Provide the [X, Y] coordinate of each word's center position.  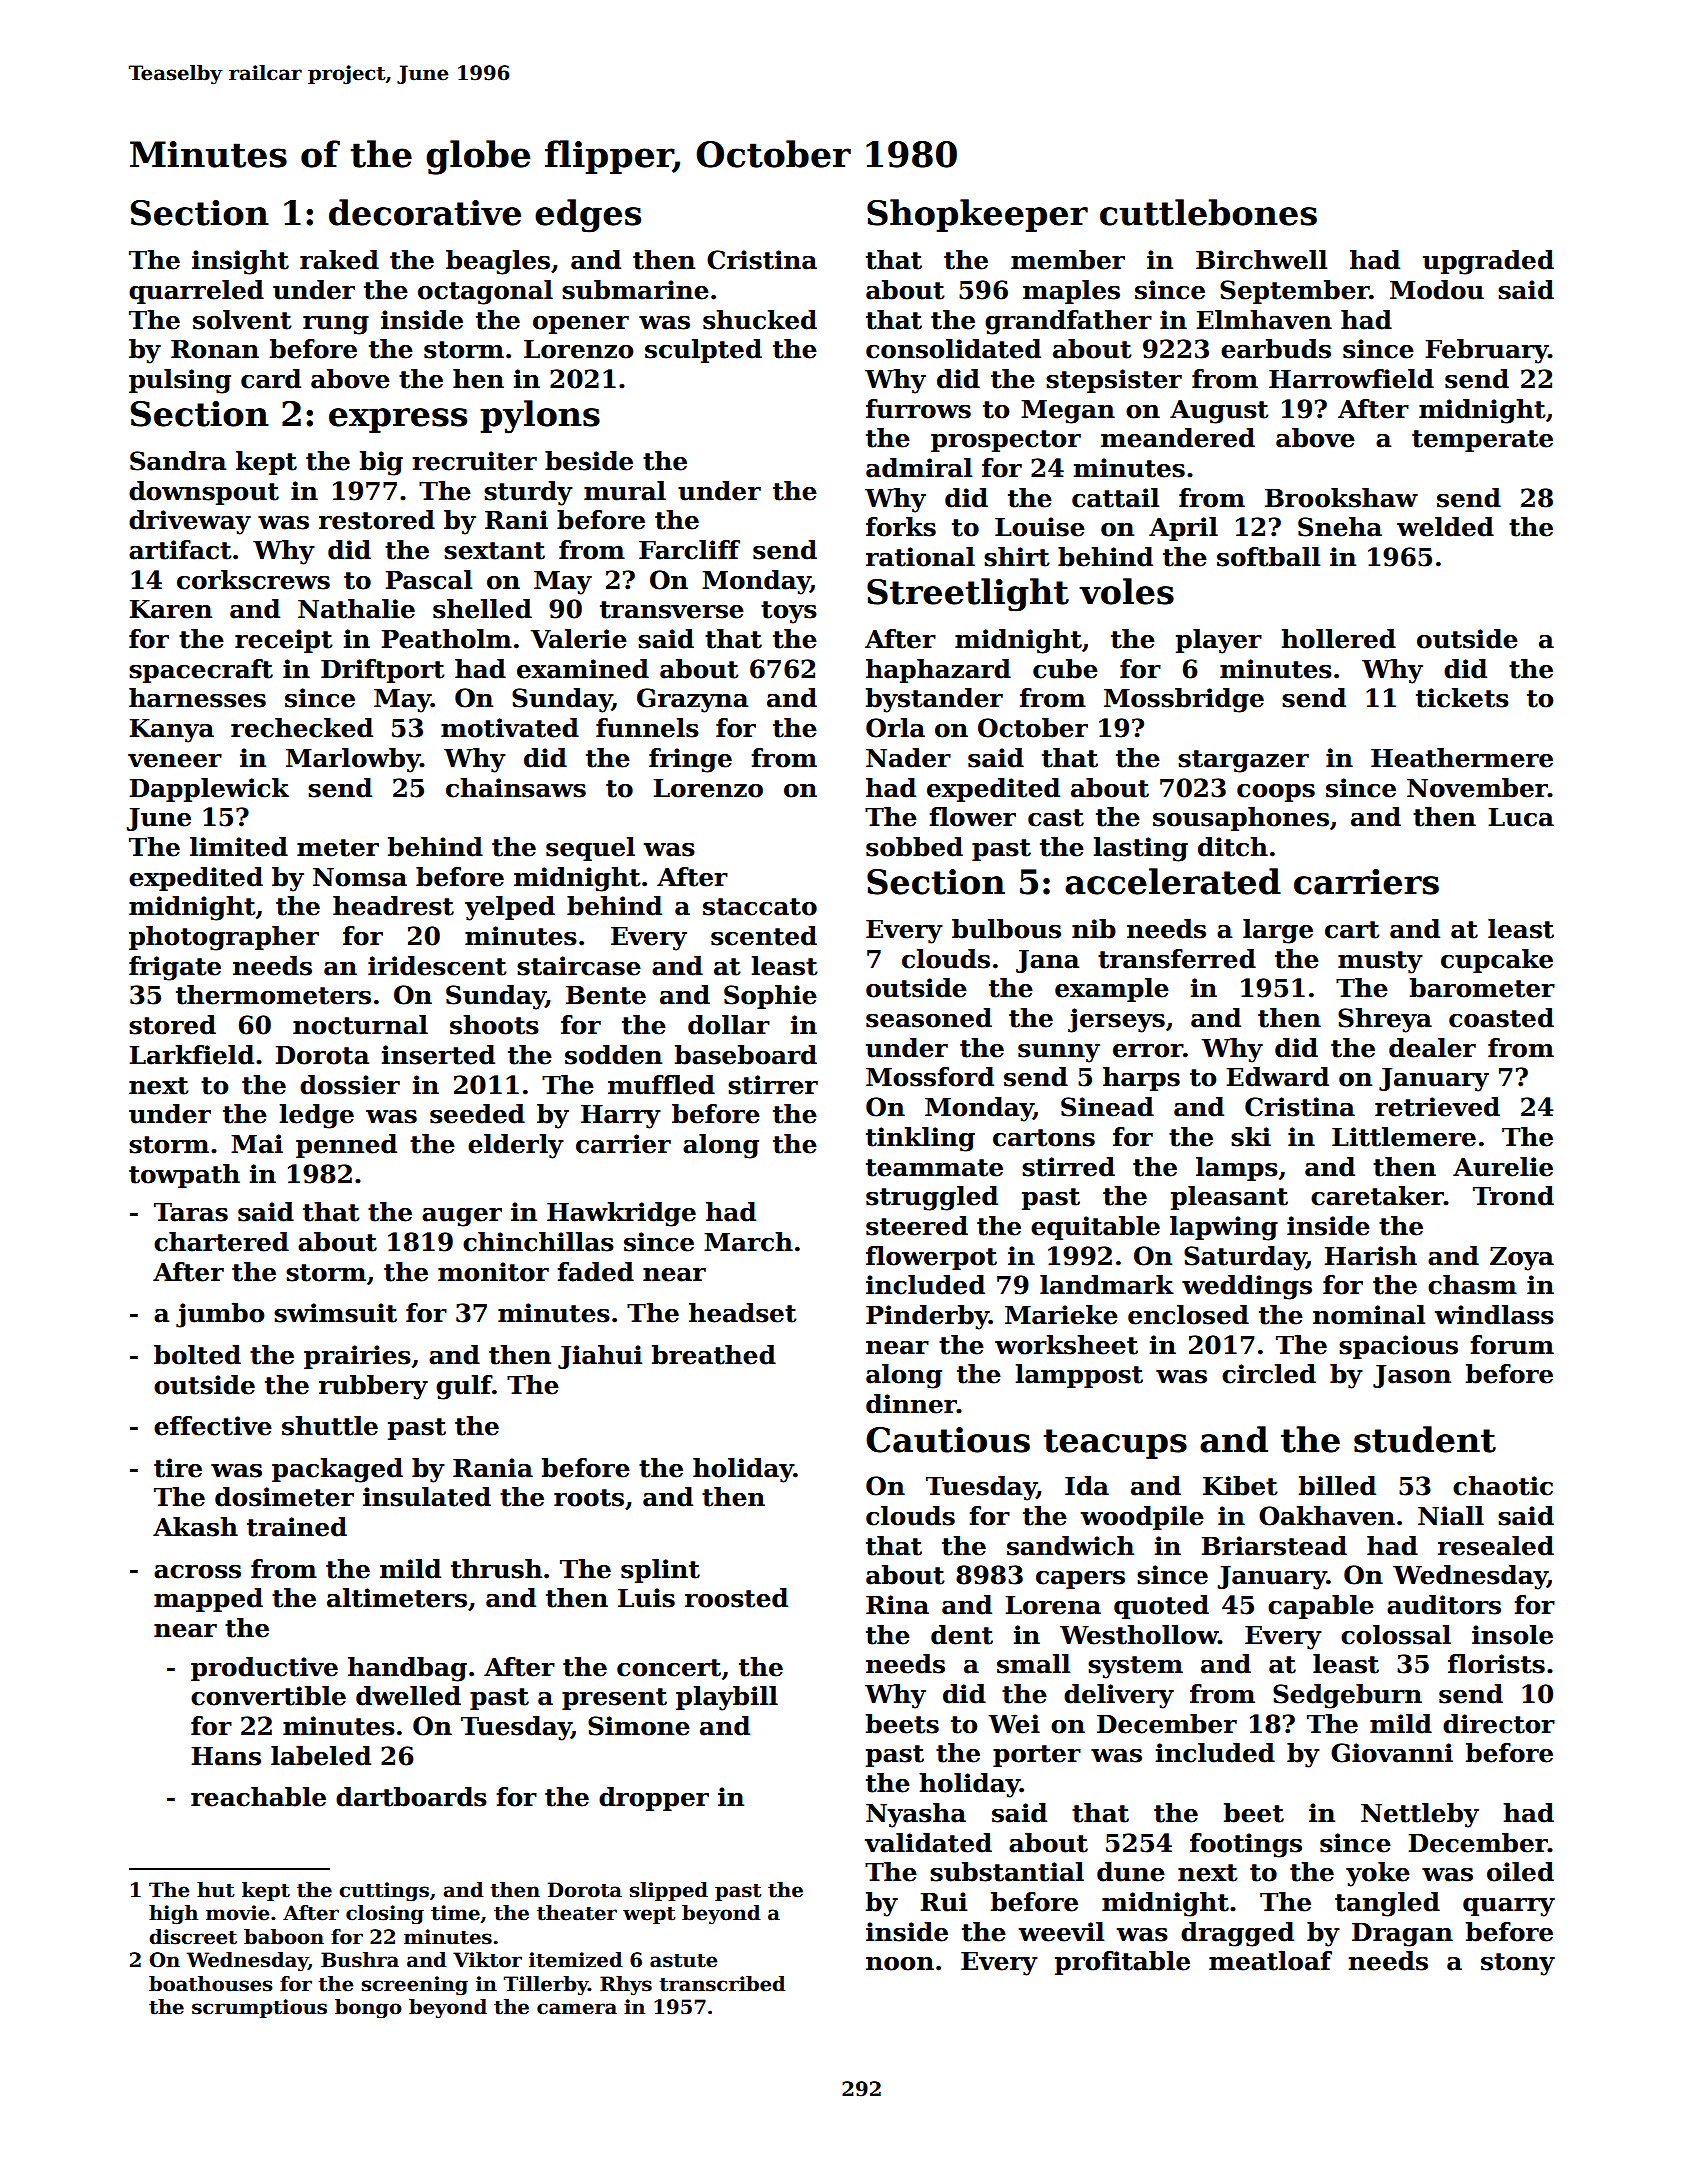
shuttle [330, 1426]
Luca [1521, 817]
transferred [1177, 959]
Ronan [215, 349]
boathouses [210, 1984]
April [1183, 529]
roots [589, 1498]
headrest [393, 906]
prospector [1006, 441]
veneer [175, 761]
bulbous [1006, 929]
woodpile [1142, 1518]
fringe [690, 760]
